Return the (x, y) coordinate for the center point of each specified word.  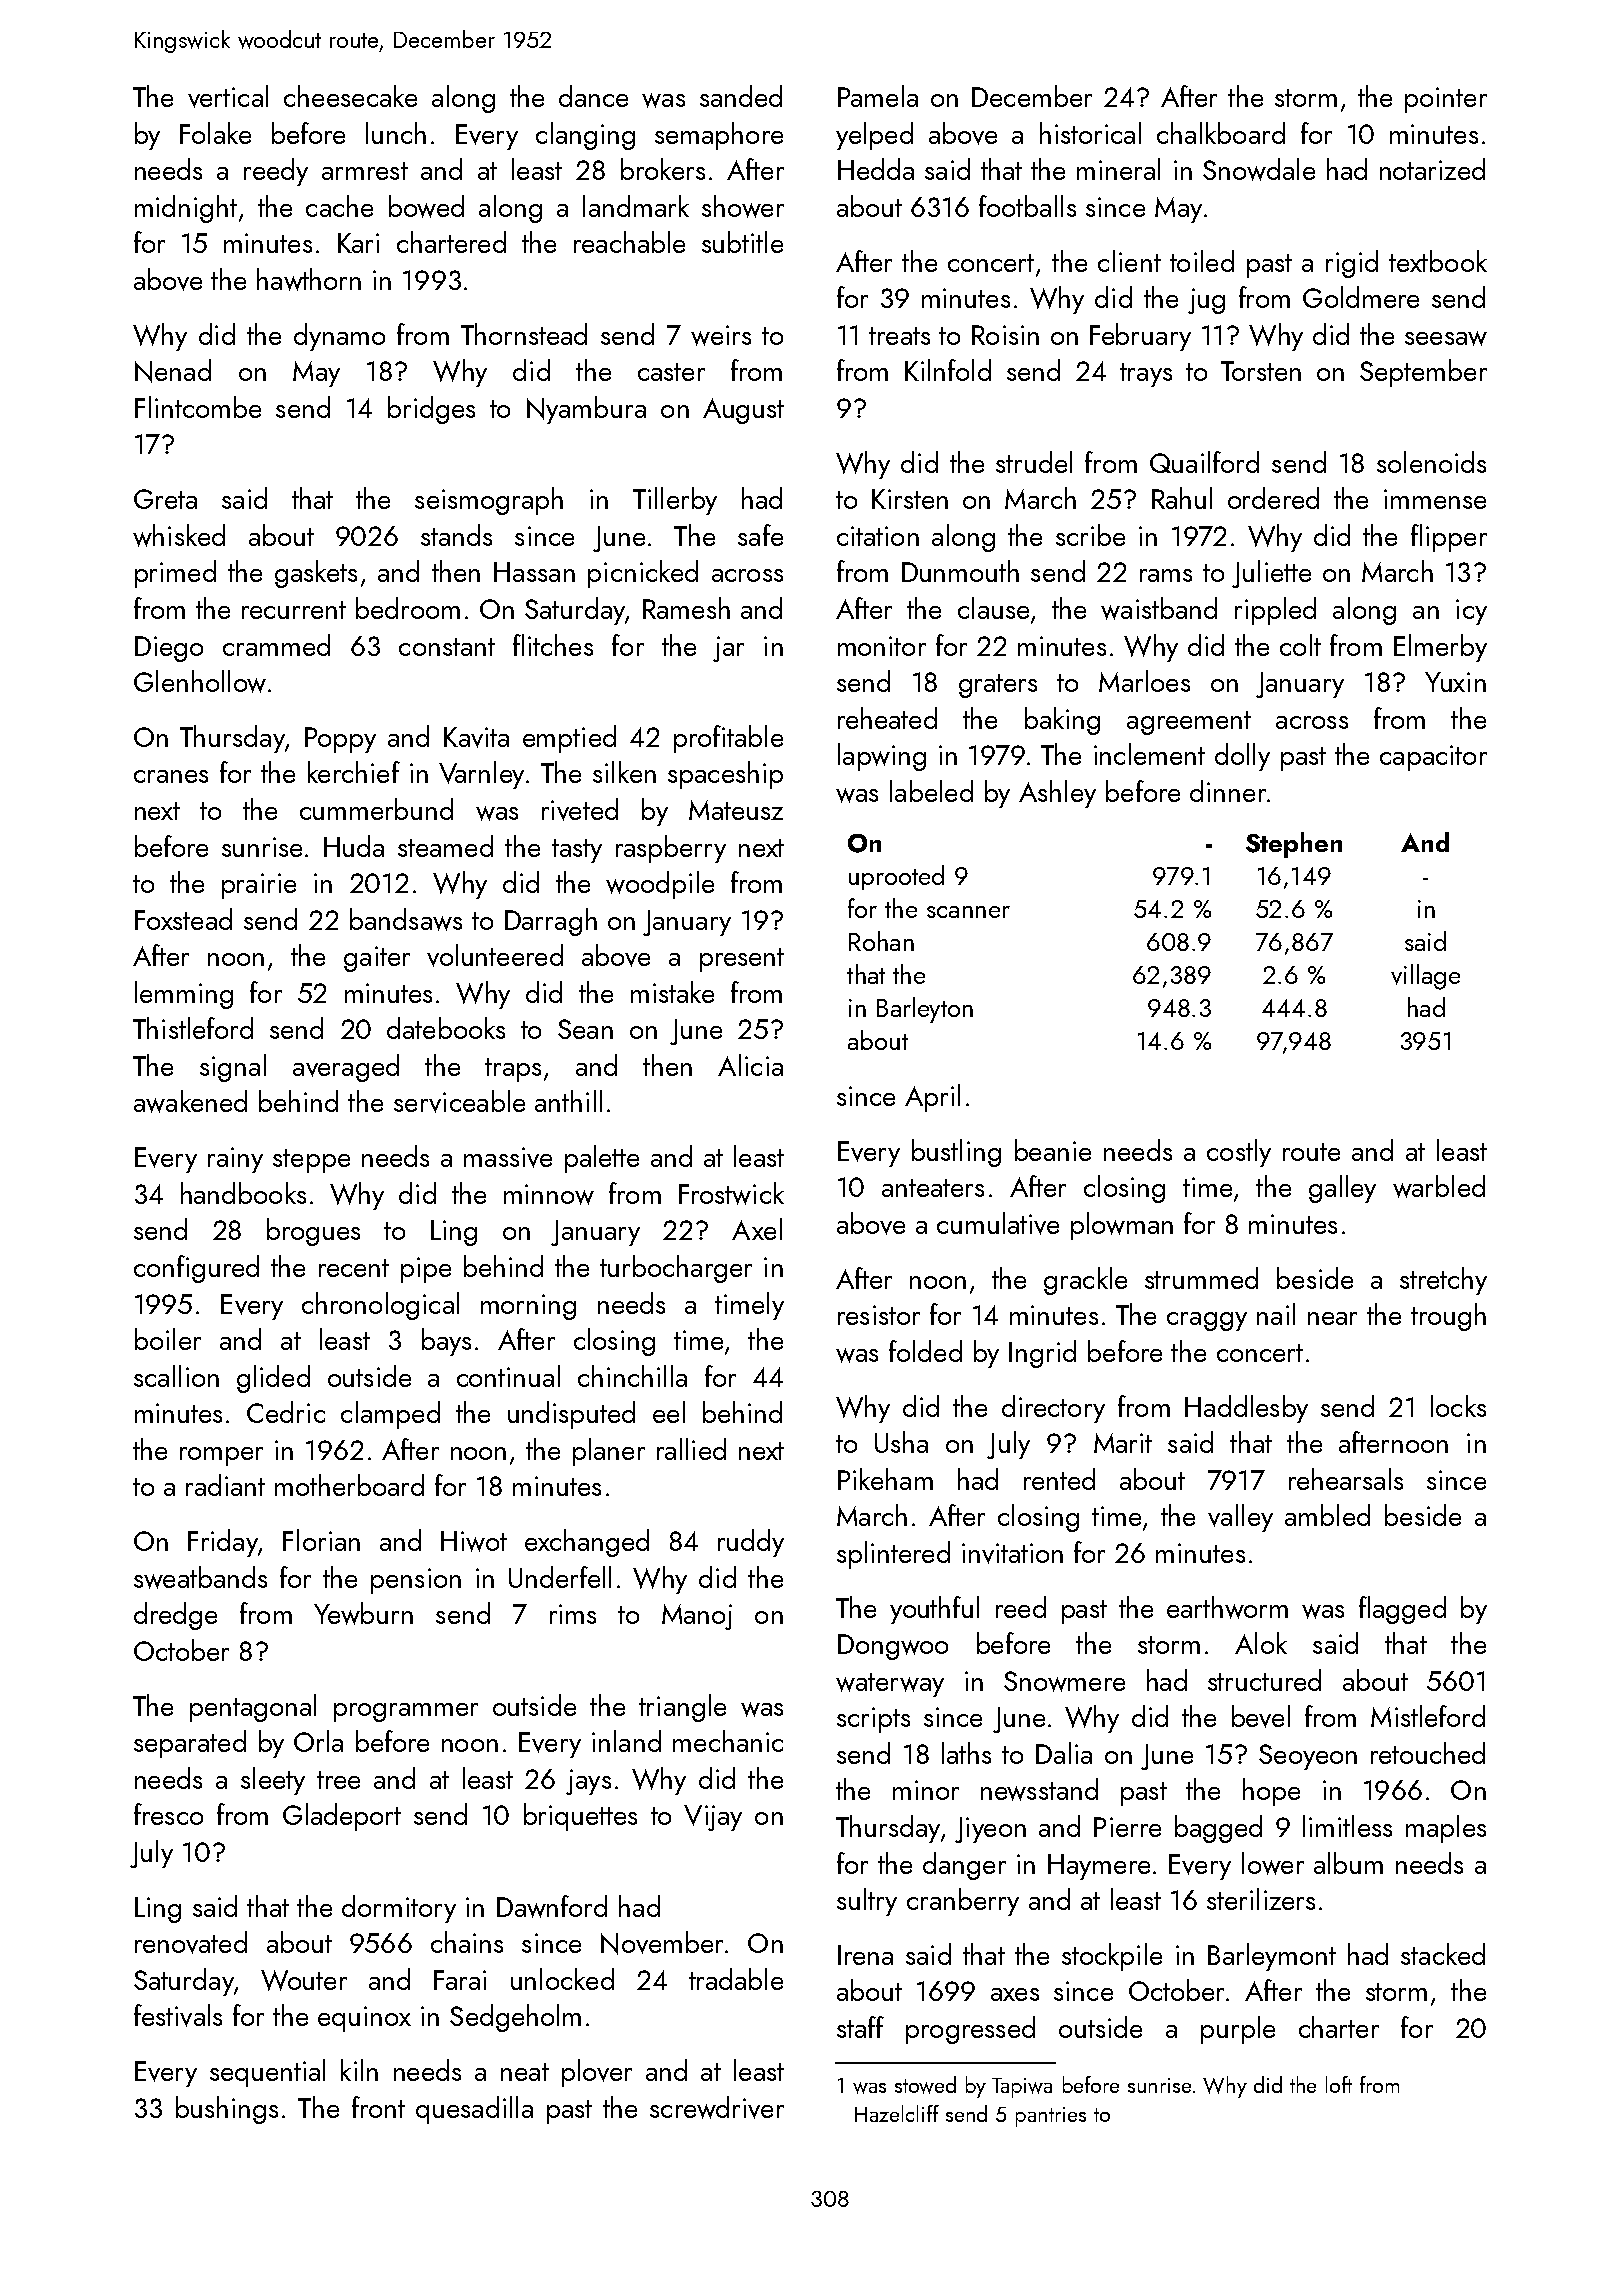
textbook (1438, 261)
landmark (636, 206)
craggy (1207, 1321)
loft (1339, 2084)
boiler (168, 1339)
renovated (191, 1942)
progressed (970, 2030)
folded (925, 1351)
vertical (228, 96)
